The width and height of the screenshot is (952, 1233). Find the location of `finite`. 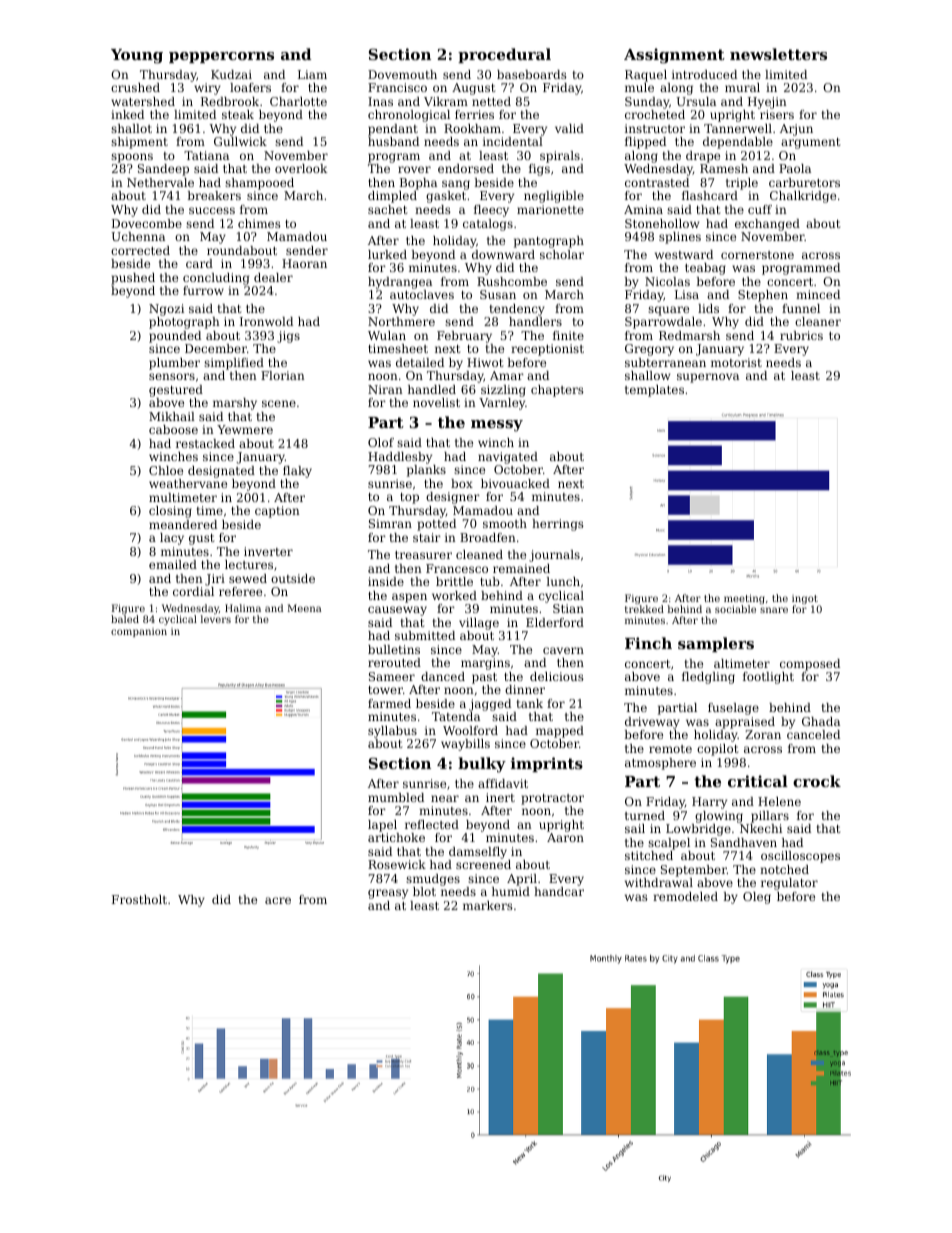

finite is located at coordinates (568, 335).
